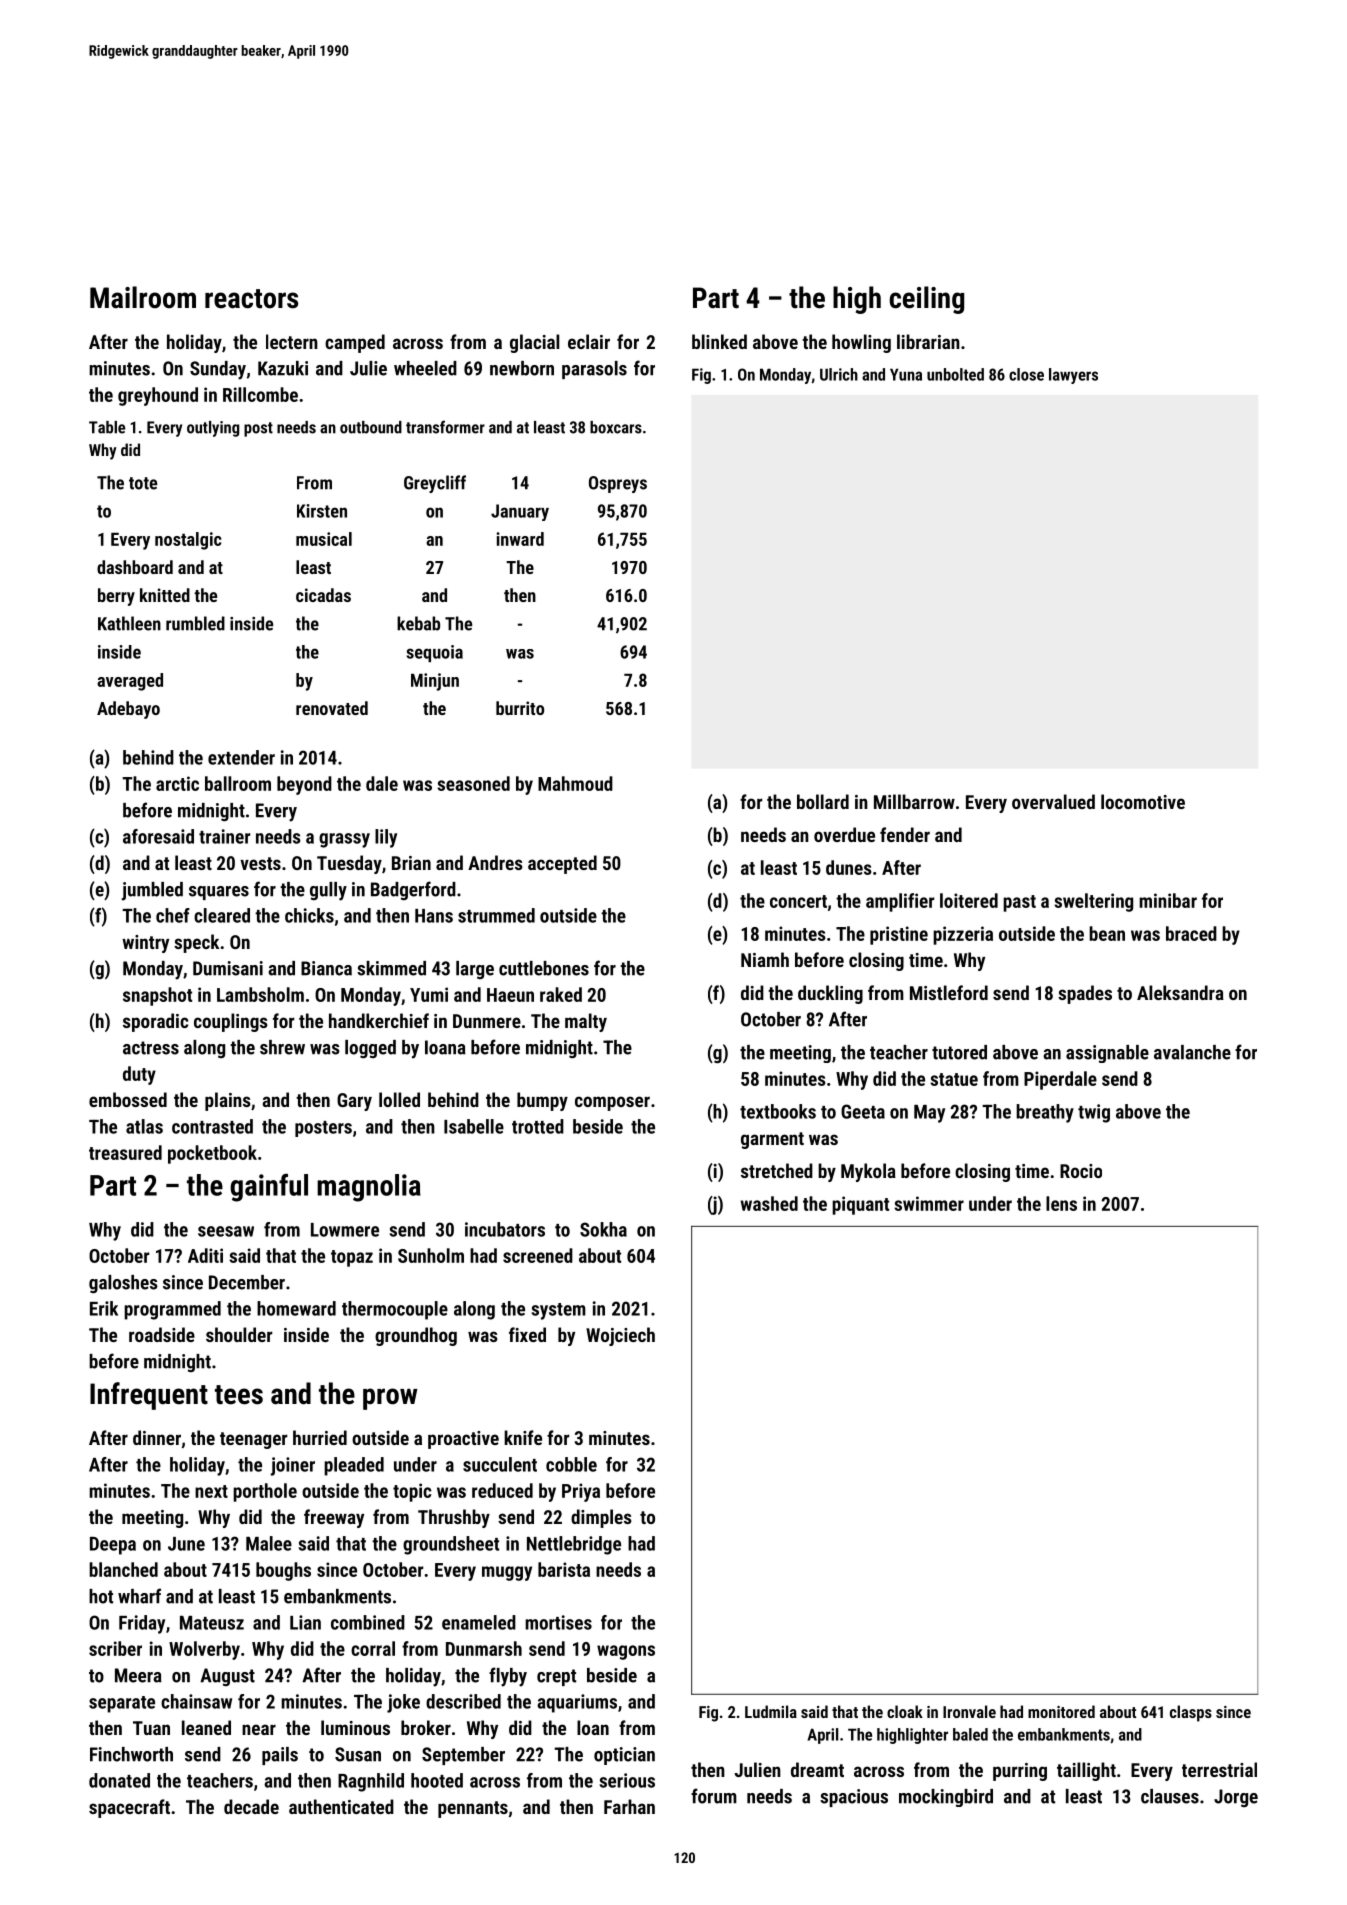 This screenshot has height=1905, width=1347. I want to click on clasps, so click(1191, 1713).
